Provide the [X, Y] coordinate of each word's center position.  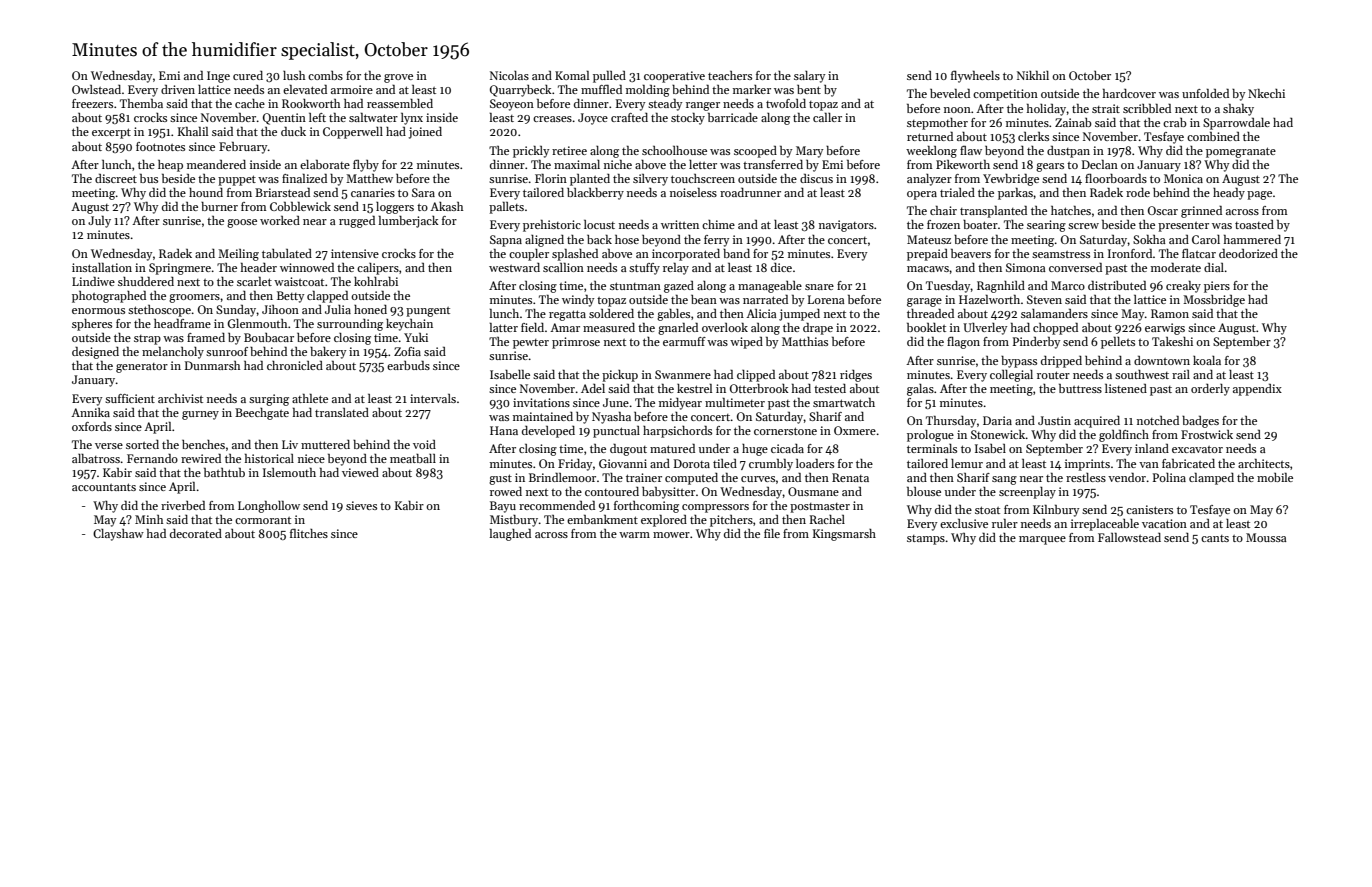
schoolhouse [674, 150]
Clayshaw [118, 535]
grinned [1201, 212]
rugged [357, 222]
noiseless [693, 192]
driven [178, 89]
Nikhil [1033, 75]
